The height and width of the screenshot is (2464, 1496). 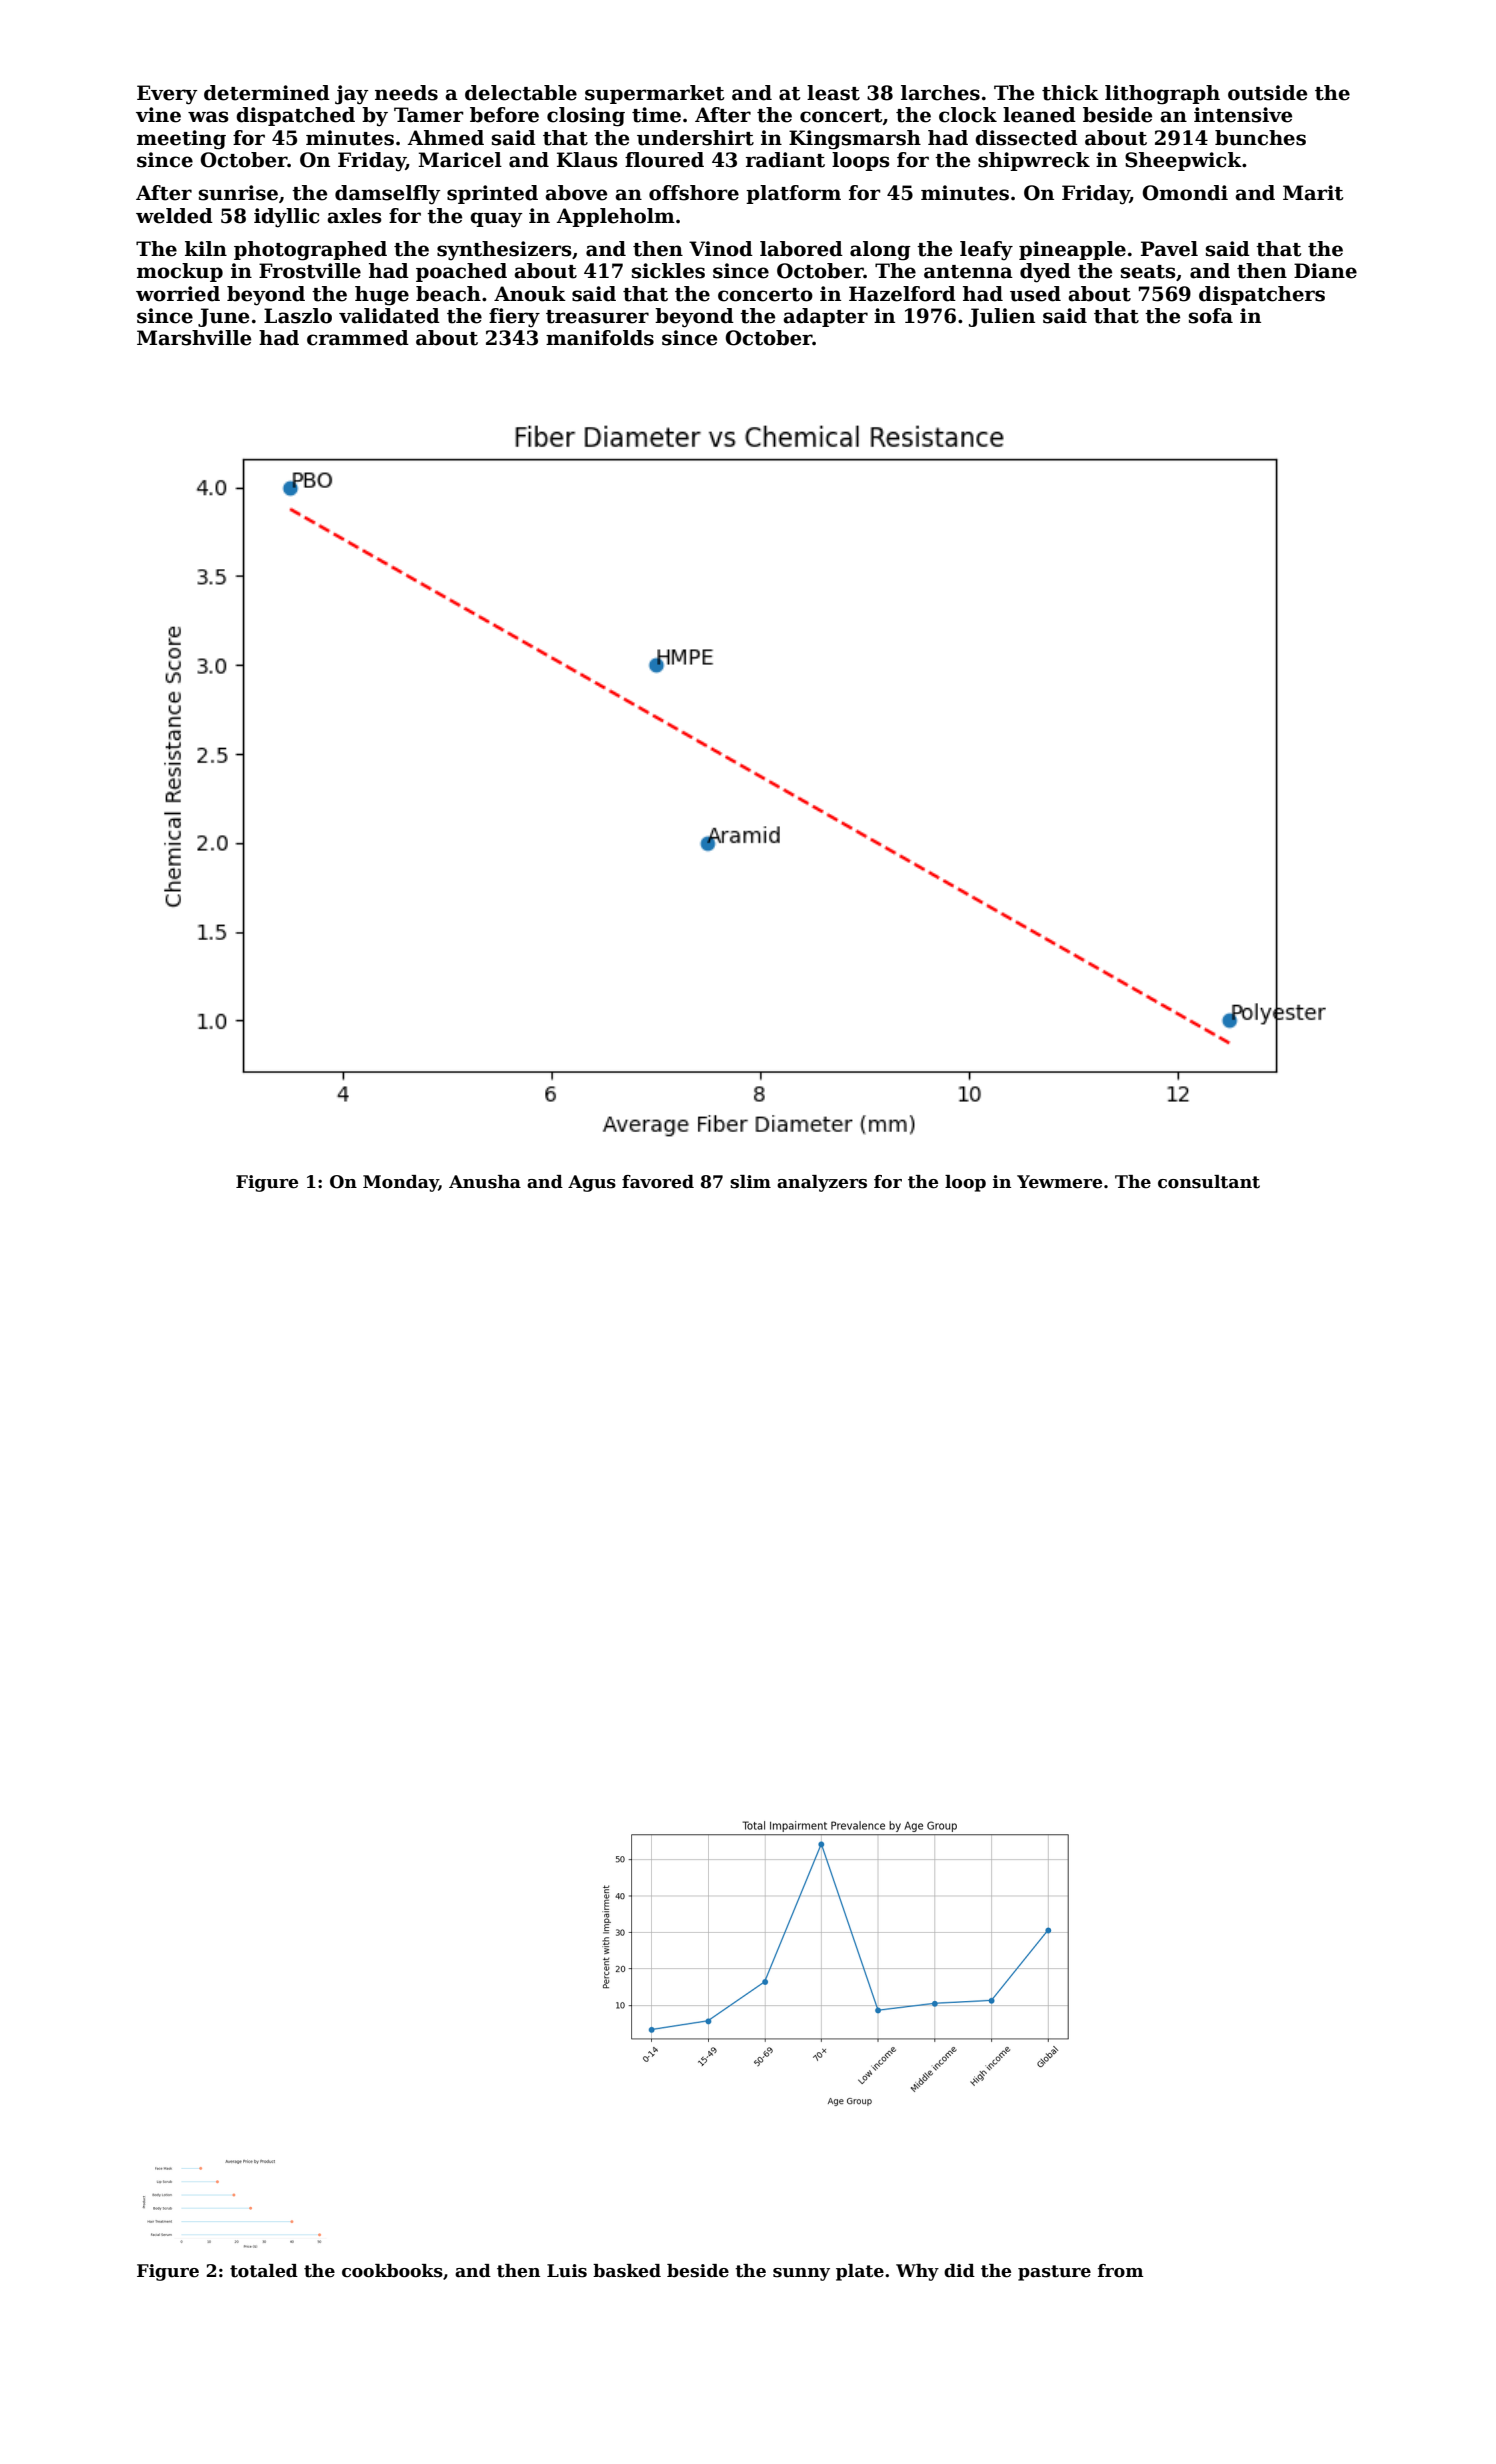 I want to click on determined, so click(x=267, y=93).
